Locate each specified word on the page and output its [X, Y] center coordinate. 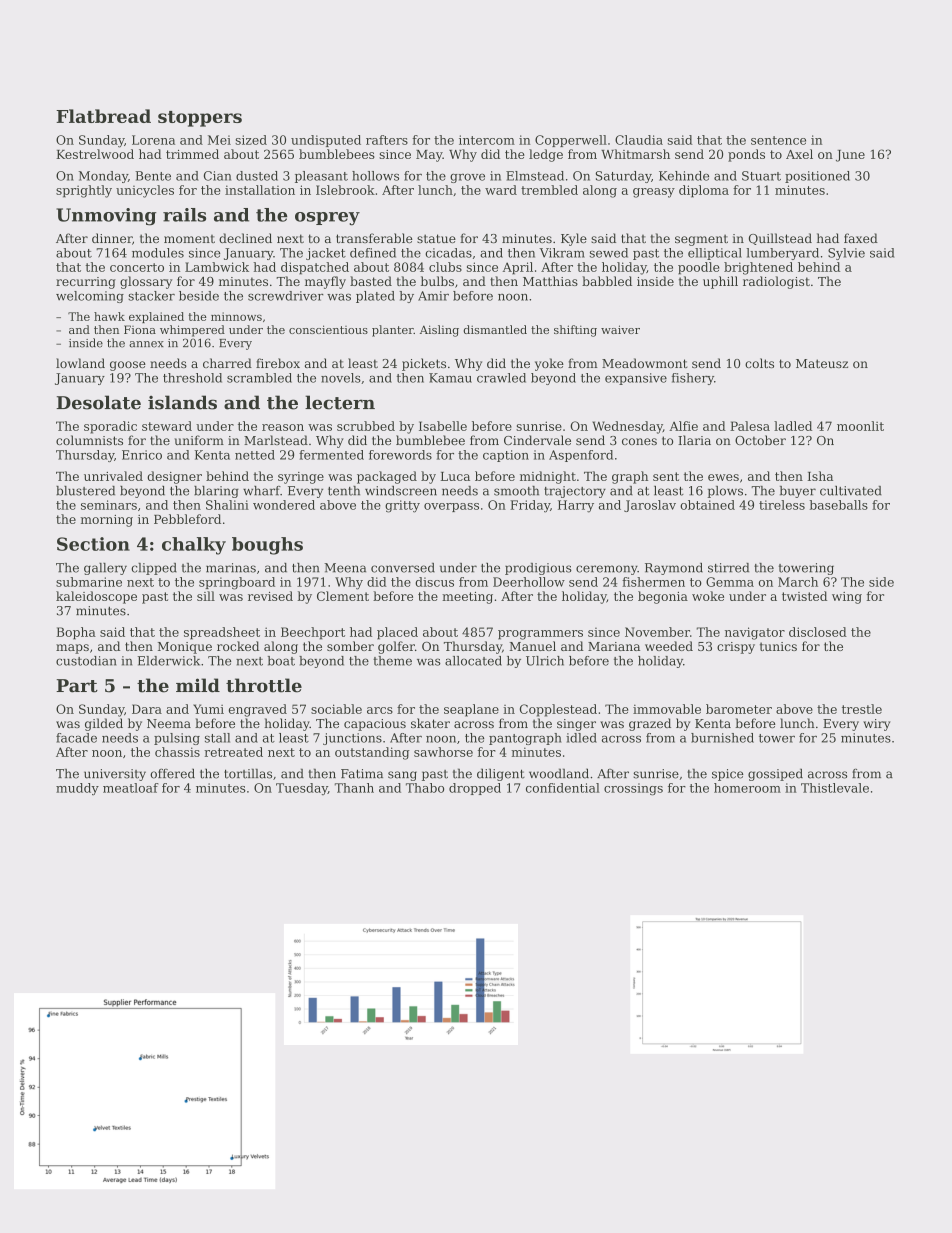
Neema [169, 723]
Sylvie [846, 254]
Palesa [750, 426]
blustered [85, 491]
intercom [487, 140]
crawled [501, 378]
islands [182, 402]
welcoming [90, 297]
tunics [778, 646]
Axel [799, 154]
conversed [403, 568]
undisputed [326, 141]
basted [371, 281]
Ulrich [545, 661]
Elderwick [169, 661]
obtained [707, 505]
